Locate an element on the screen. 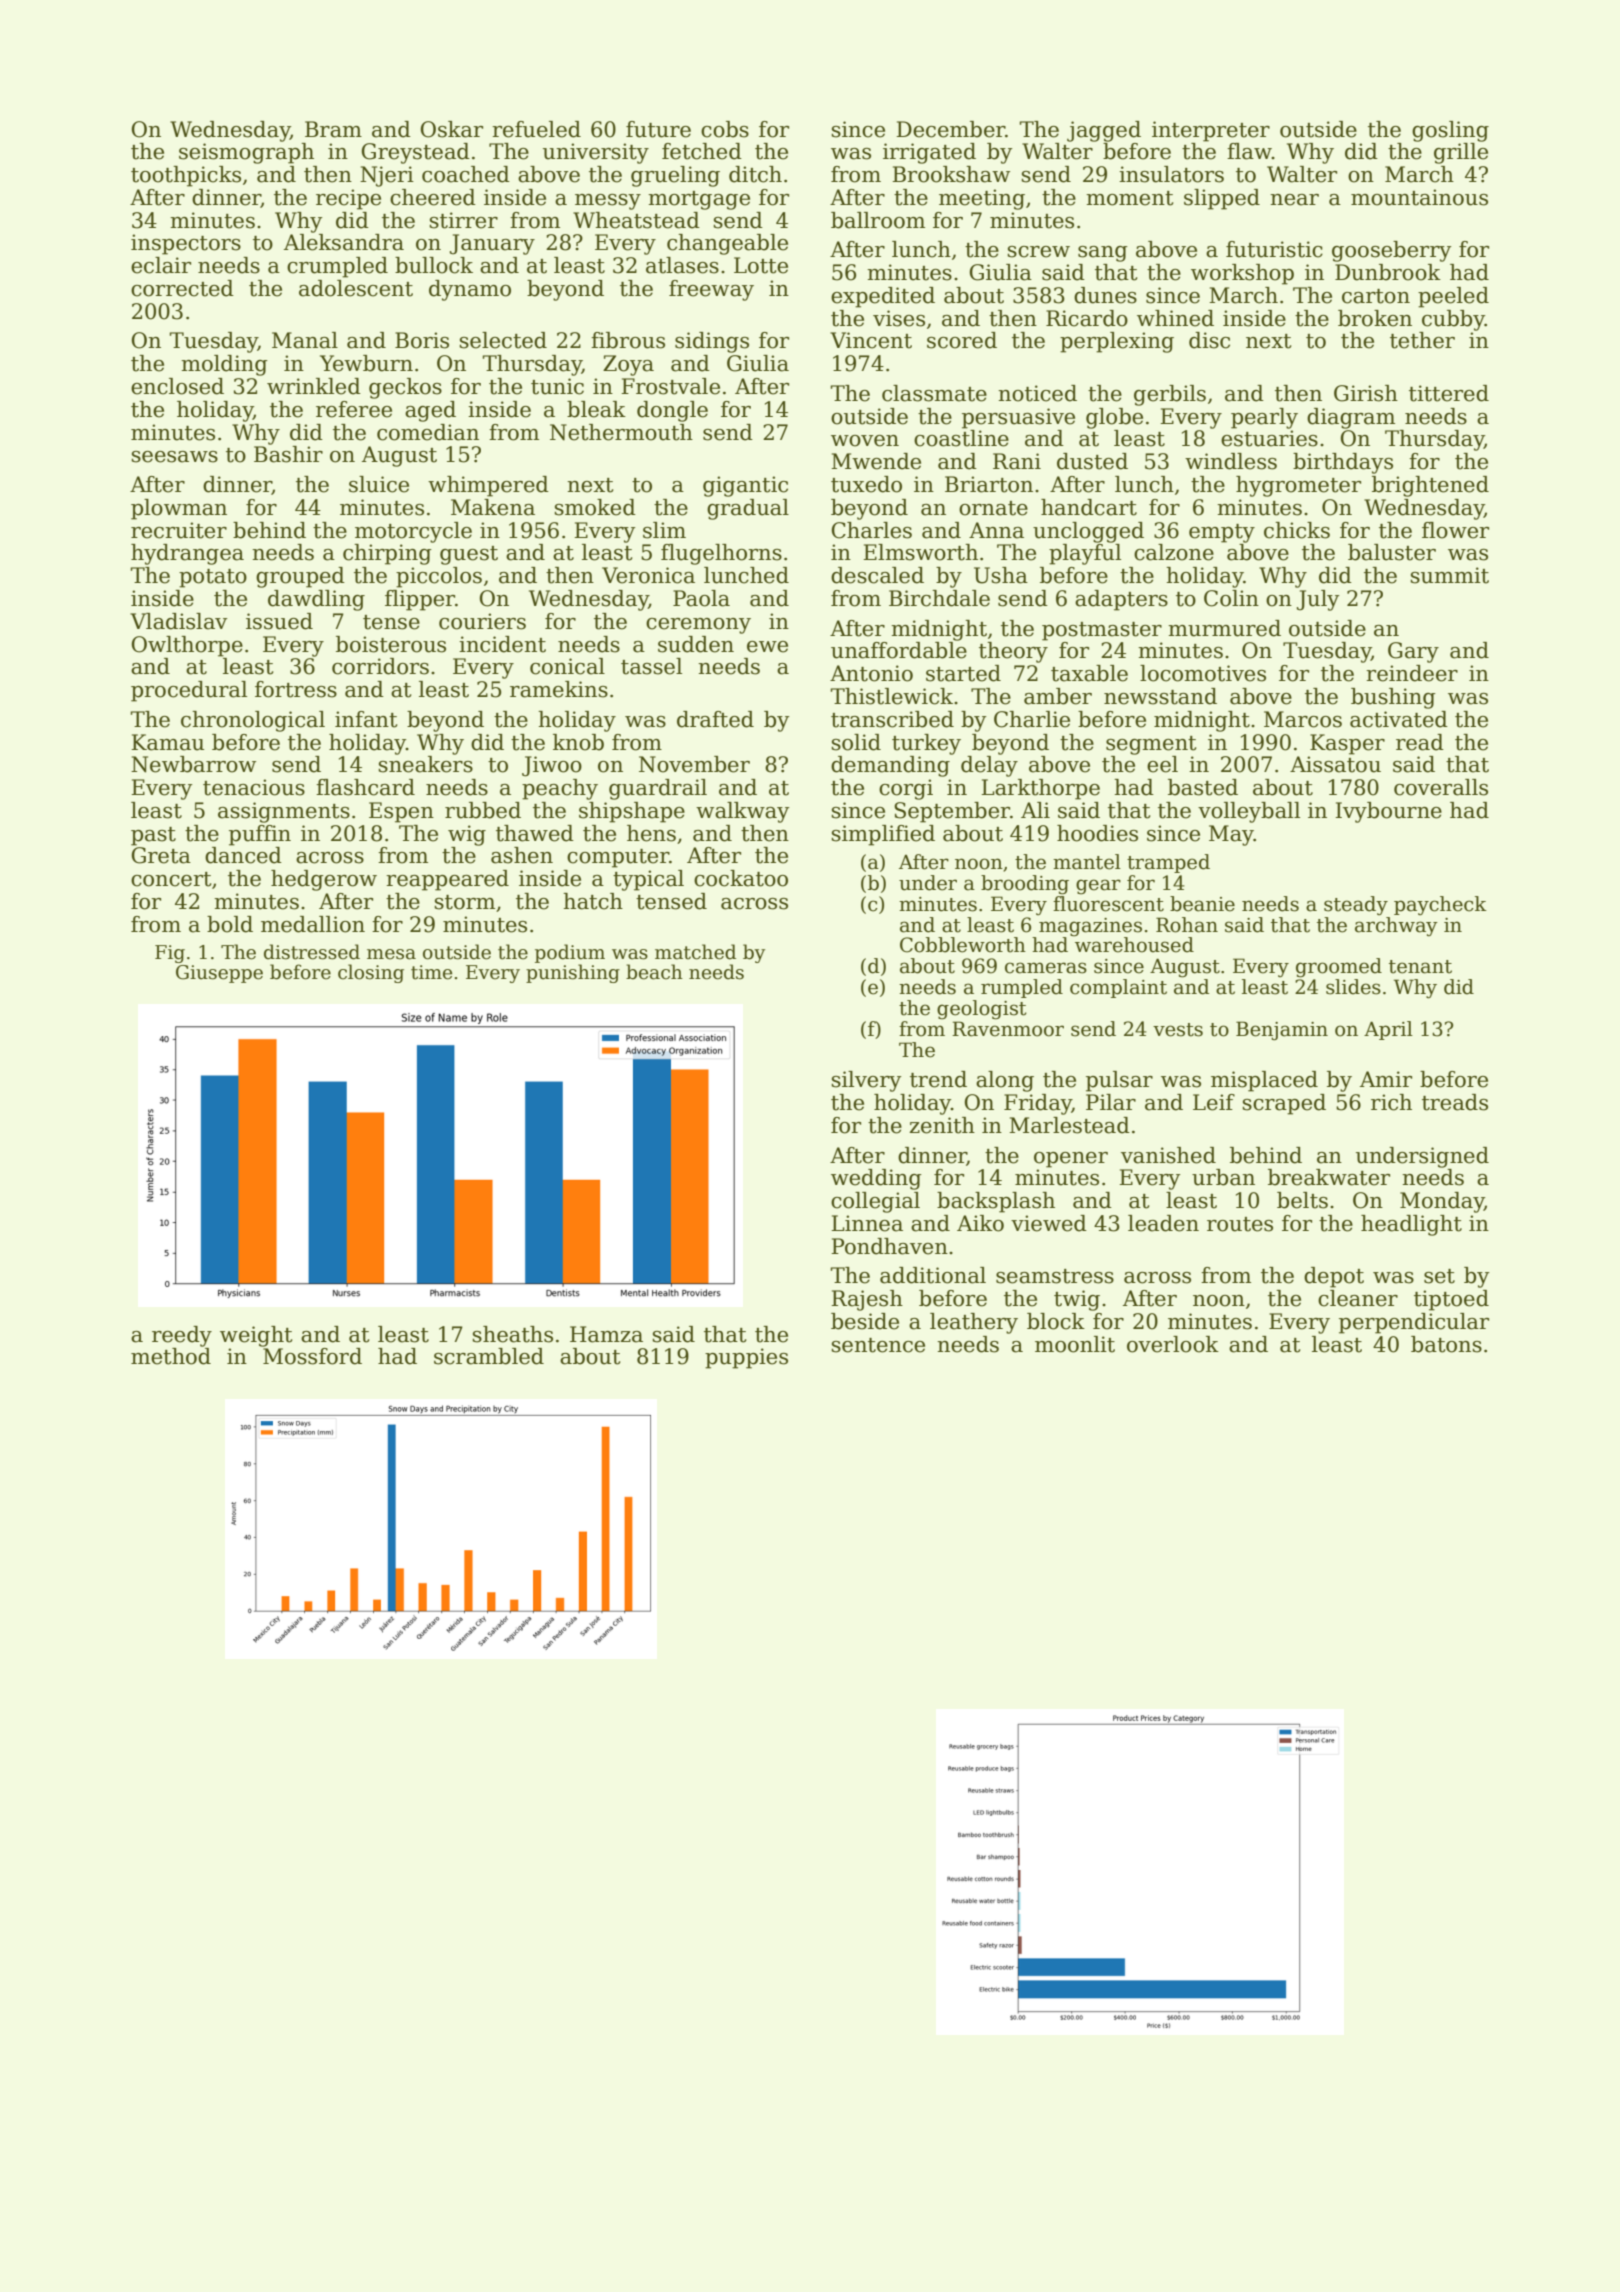  zenith is located at coordinates (942, 1125).
